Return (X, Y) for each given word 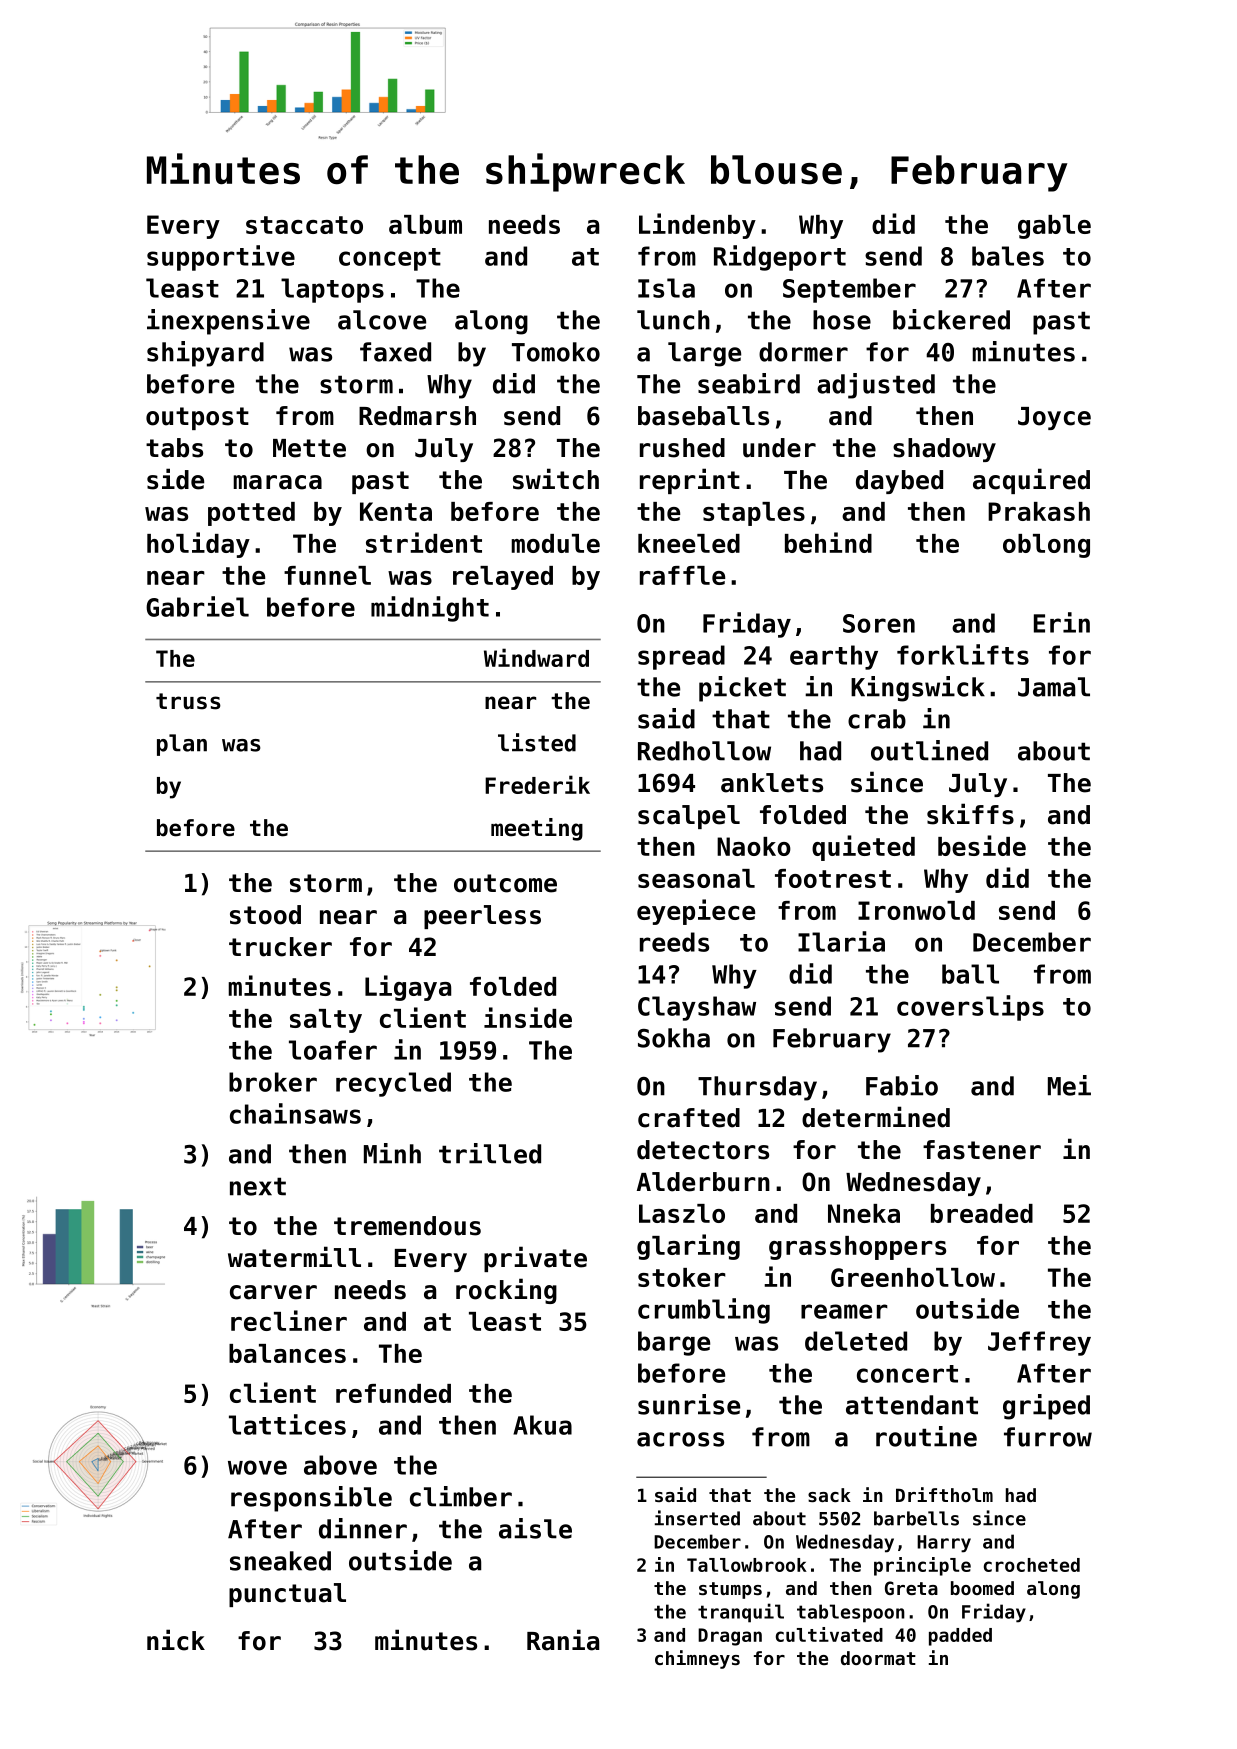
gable (1054, 227)
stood (265, 915)
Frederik (537, 784)
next (258, 1186)
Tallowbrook (747, 1565)
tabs (174, 448)
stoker (682, 1277)
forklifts (963, 654)
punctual (287, 1595)
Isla (666, 288)
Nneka (864, 1213)
